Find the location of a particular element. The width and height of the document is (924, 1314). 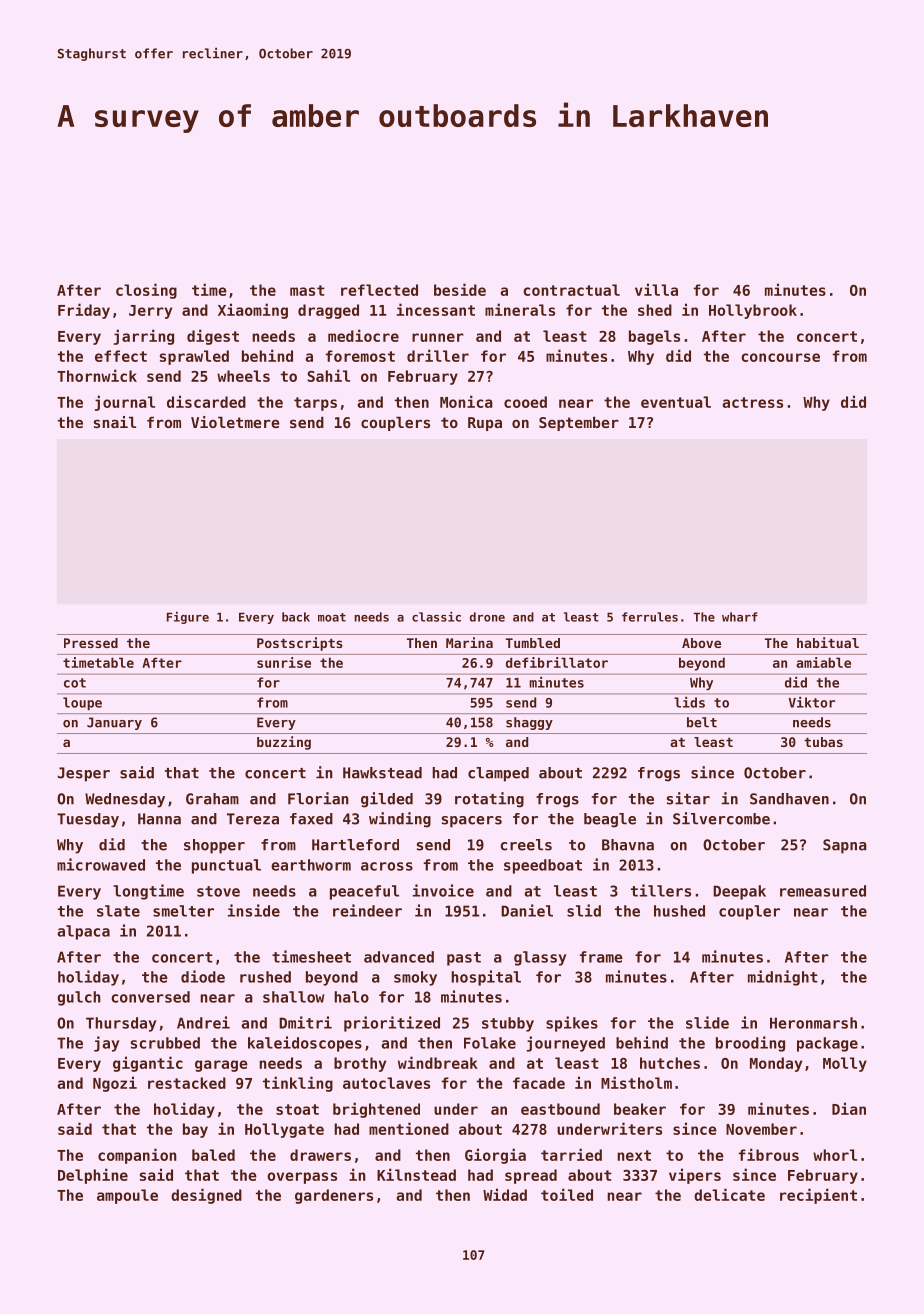

villa is located at coordinates (656, 289).
